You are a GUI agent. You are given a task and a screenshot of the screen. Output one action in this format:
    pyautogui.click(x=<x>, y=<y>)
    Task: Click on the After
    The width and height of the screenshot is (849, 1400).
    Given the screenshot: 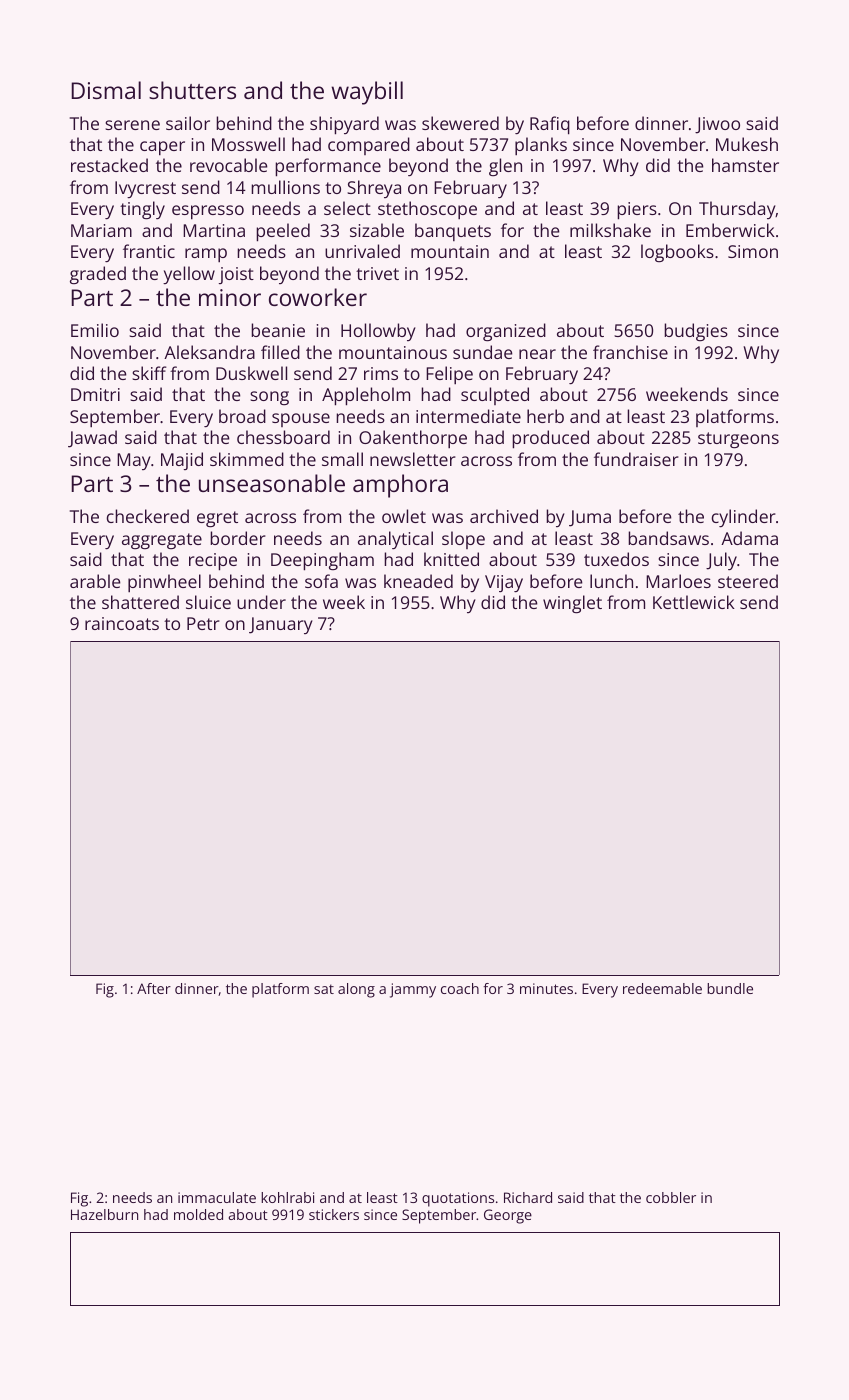 What is the action you would take?
    pyautogui.click(x=154, y=988)
